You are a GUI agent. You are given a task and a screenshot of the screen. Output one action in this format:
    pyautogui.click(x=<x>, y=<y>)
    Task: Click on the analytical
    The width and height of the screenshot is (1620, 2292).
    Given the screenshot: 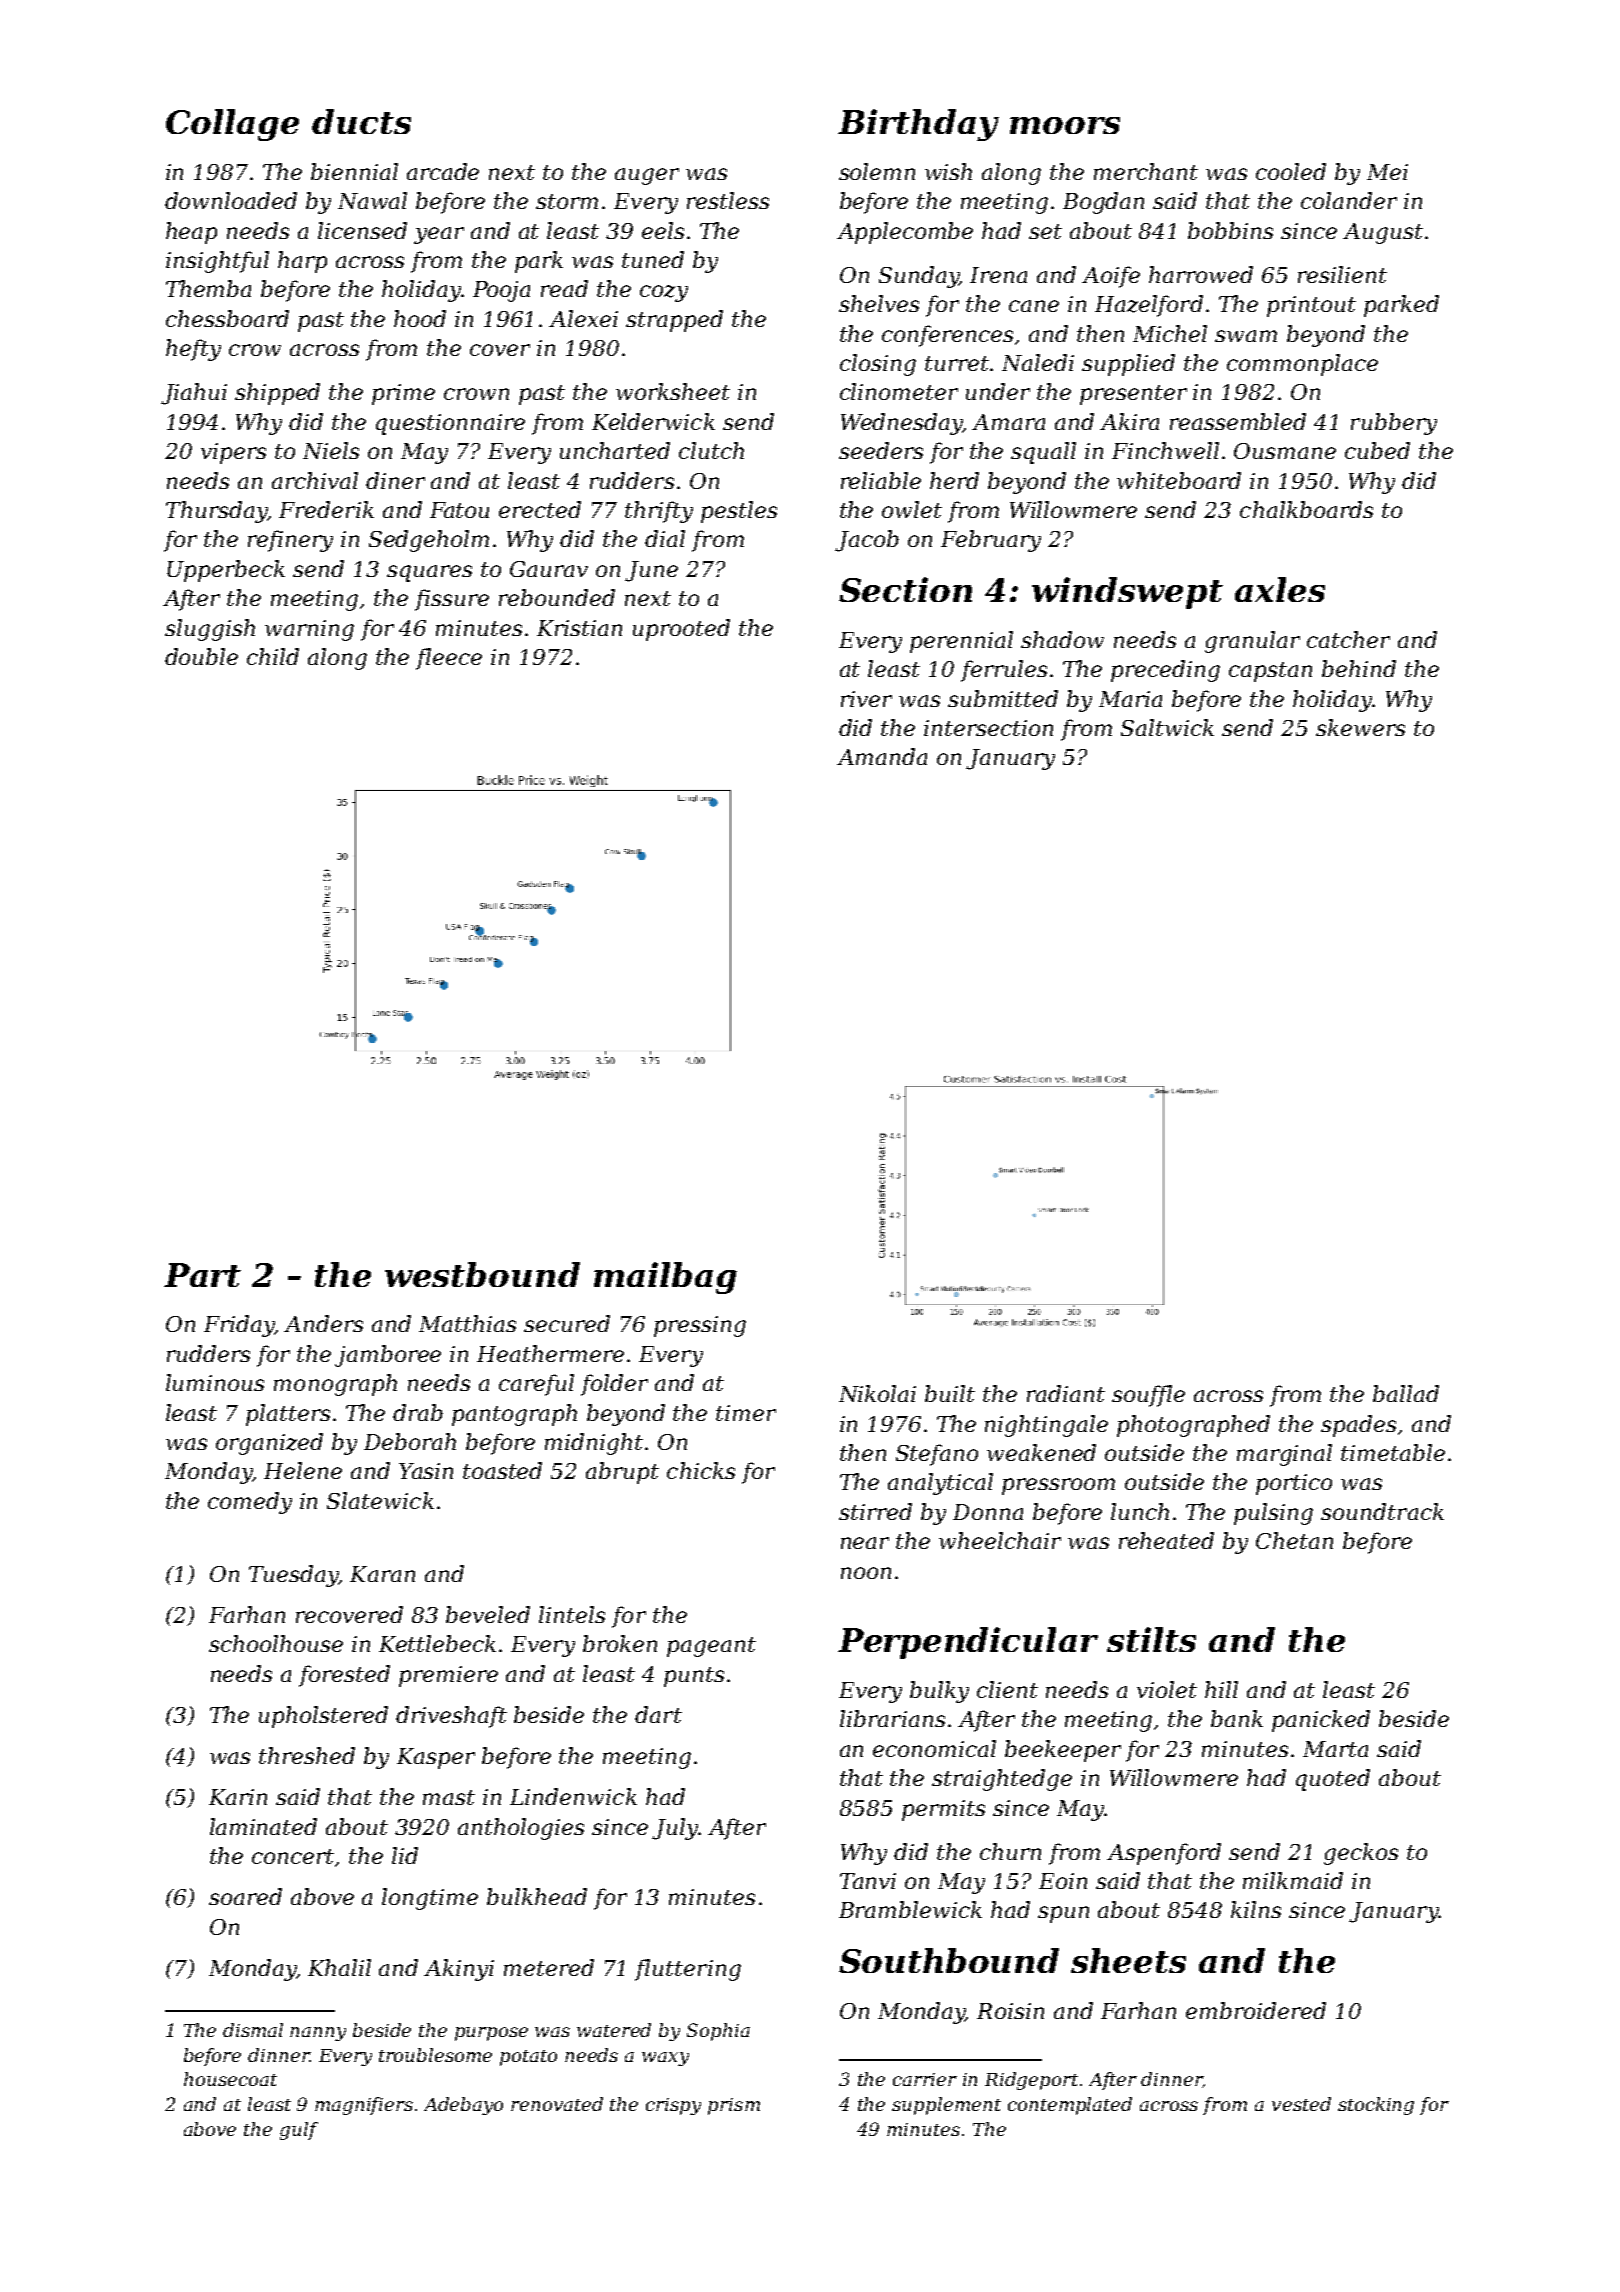 What is the action you would take?
    pyautogui.click(x=940, y=1484)
